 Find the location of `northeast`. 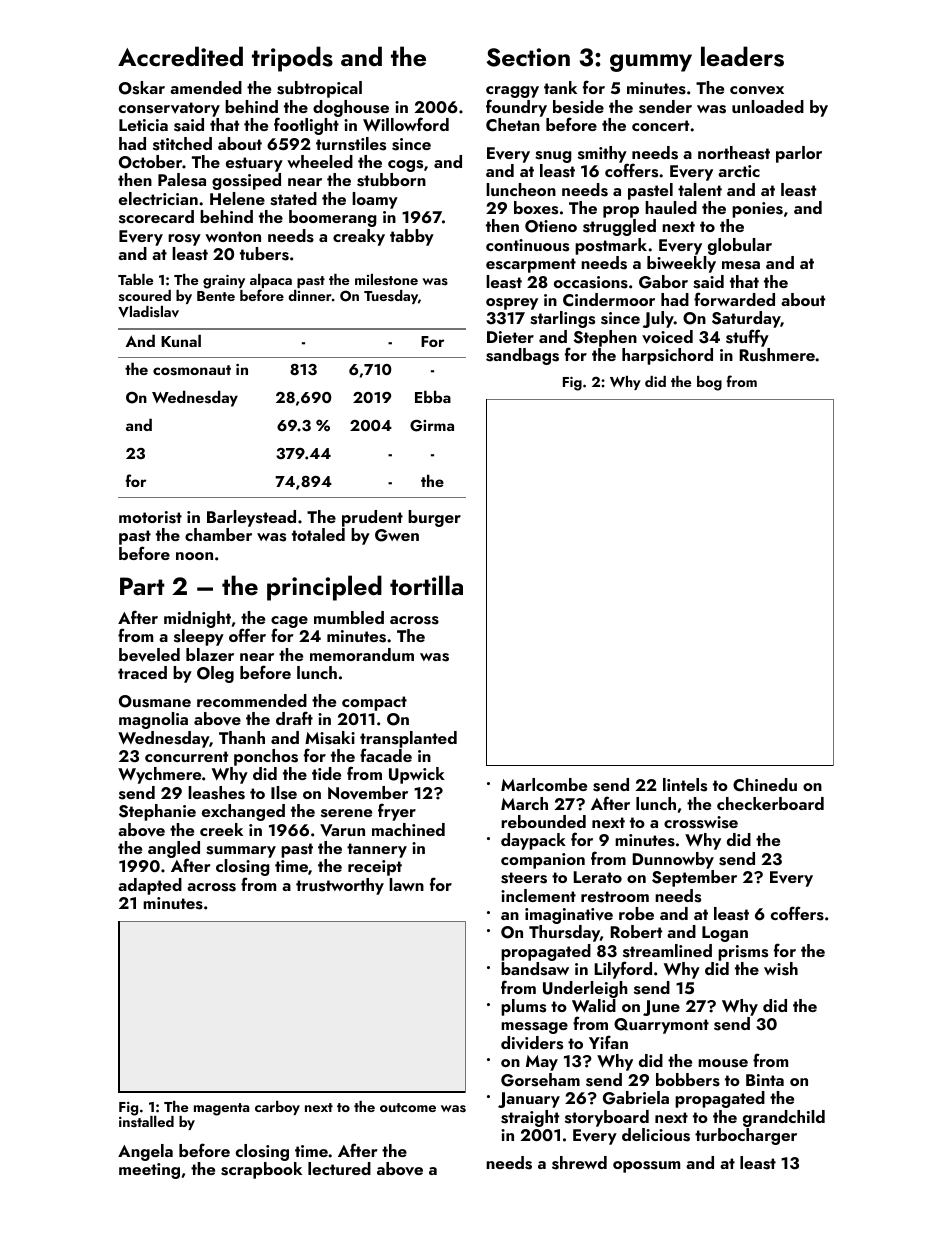

northeast is located at coordinates (734, 153).
